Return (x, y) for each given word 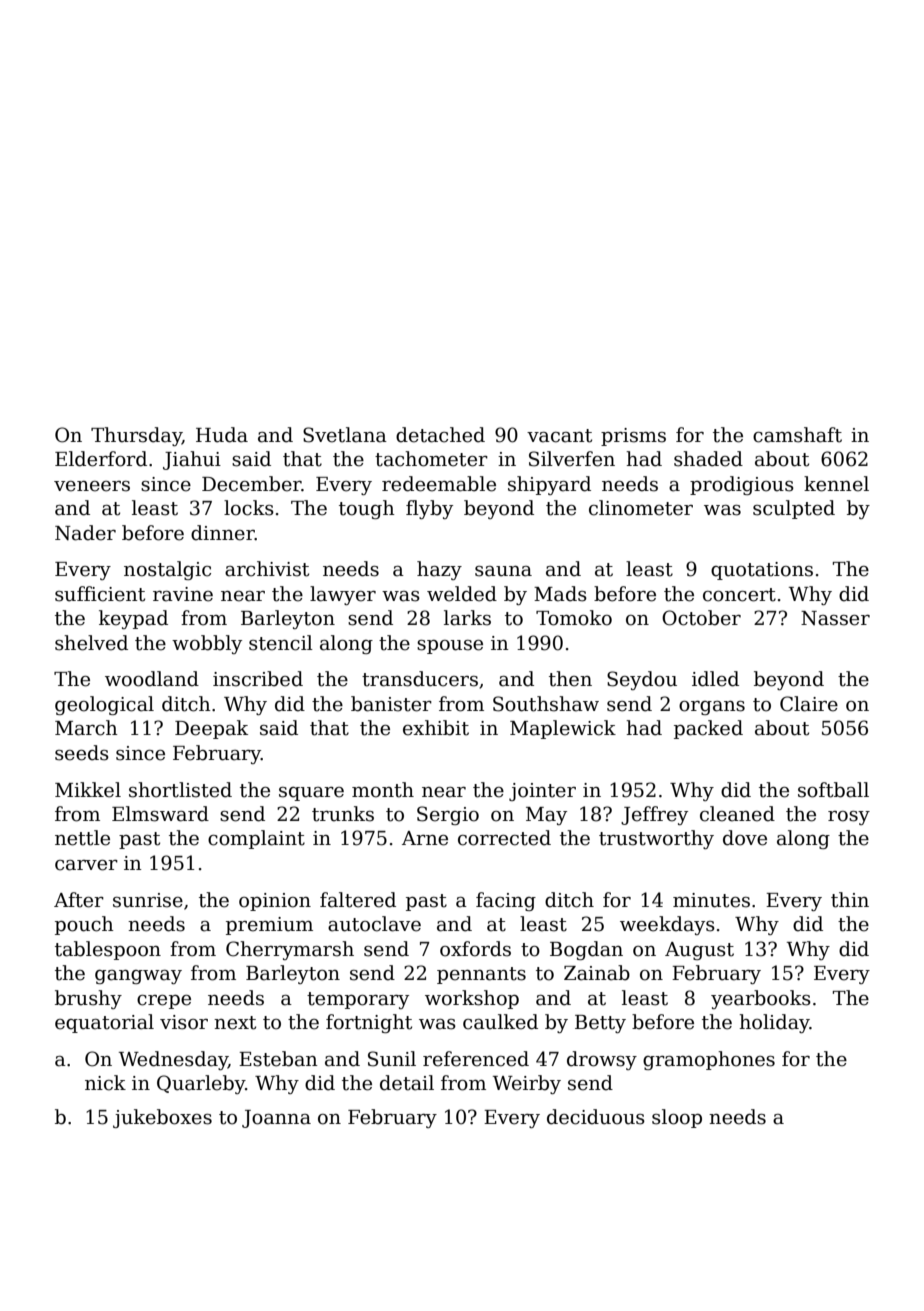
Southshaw (546, 704)
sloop (677, 1118)
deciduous (596, 1117)
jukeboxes (162, 1118)
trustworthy (656, 839)
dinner (223, 533)
